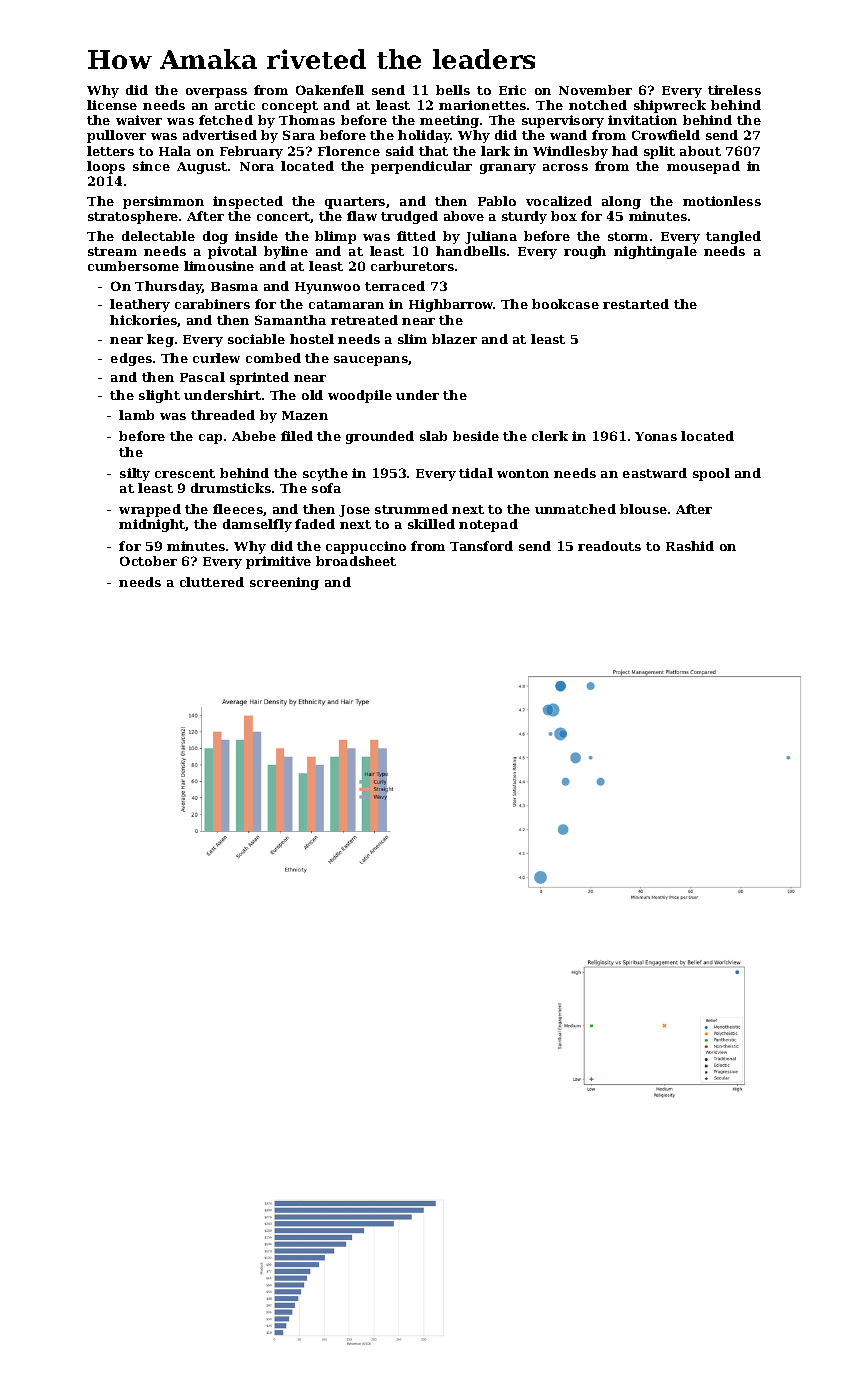 This document has width=849, height=1400. Describe the element at coordinates (380, 437) in the document. I see `grounded` at that location.
